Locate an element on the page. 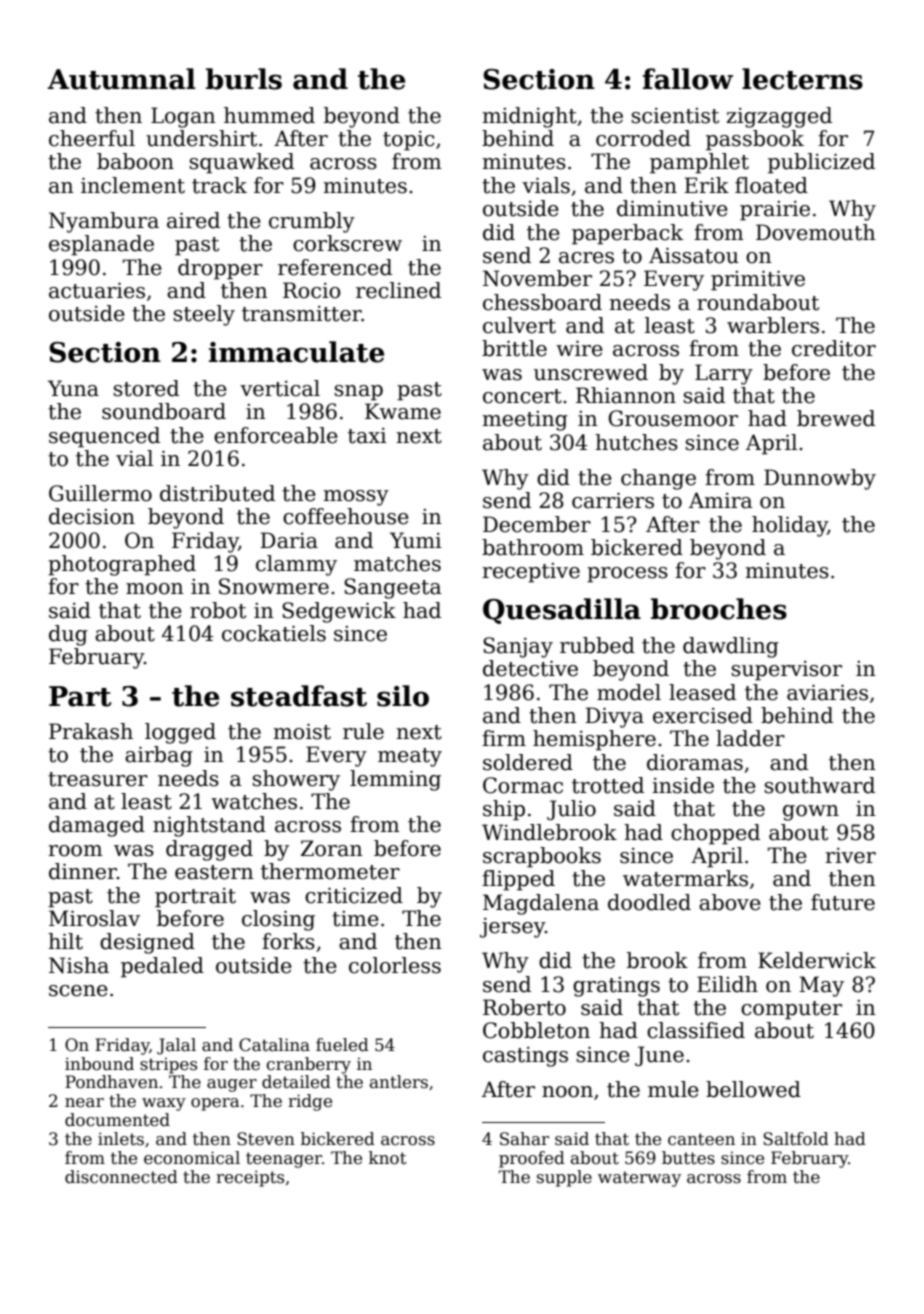 The width and height of the document is (924, 1314). Dovemouth is located at coordinates (816, 232).
